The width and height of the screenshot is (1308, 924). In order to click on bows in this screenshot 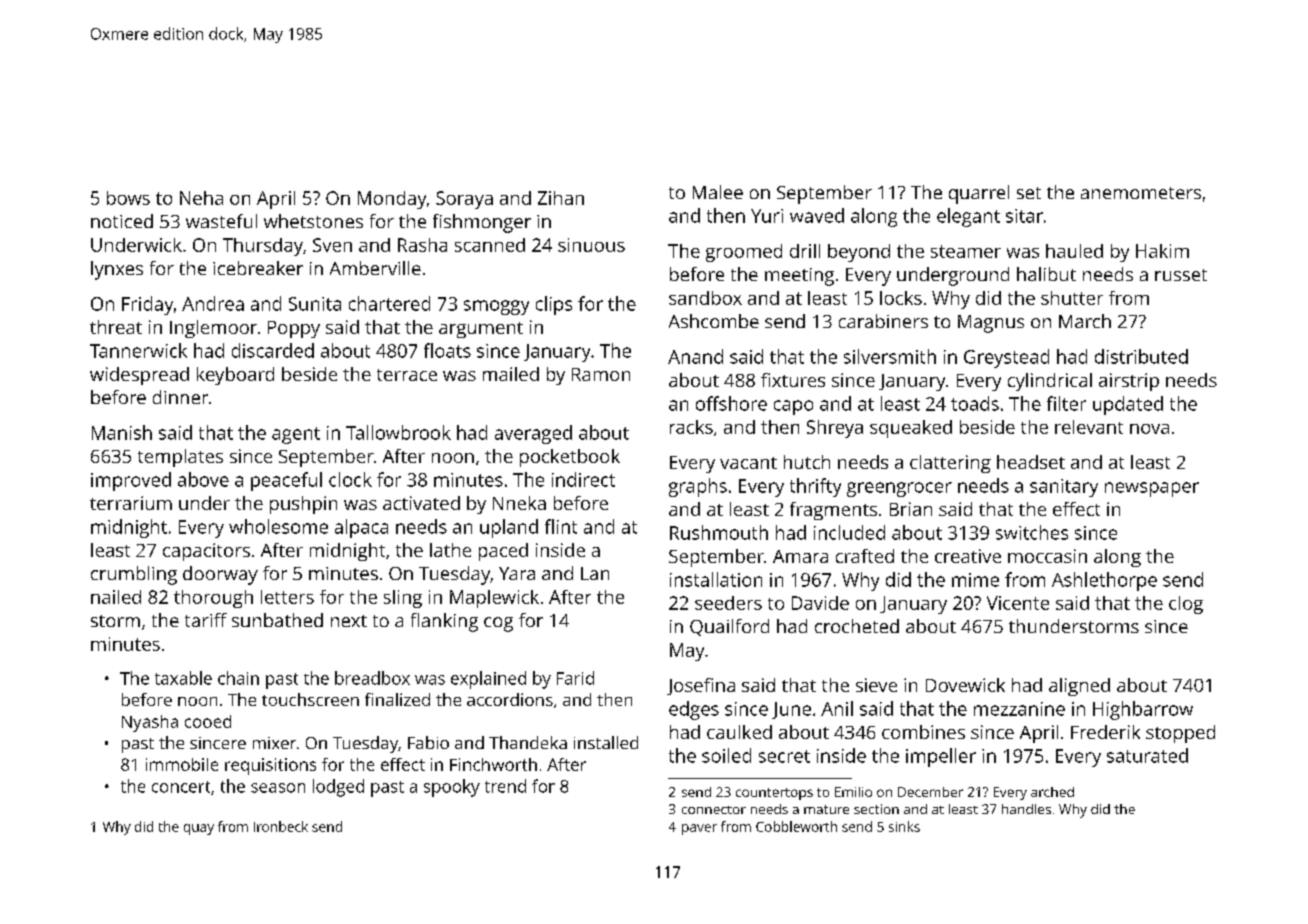, I will do `click(128, 198)`.
